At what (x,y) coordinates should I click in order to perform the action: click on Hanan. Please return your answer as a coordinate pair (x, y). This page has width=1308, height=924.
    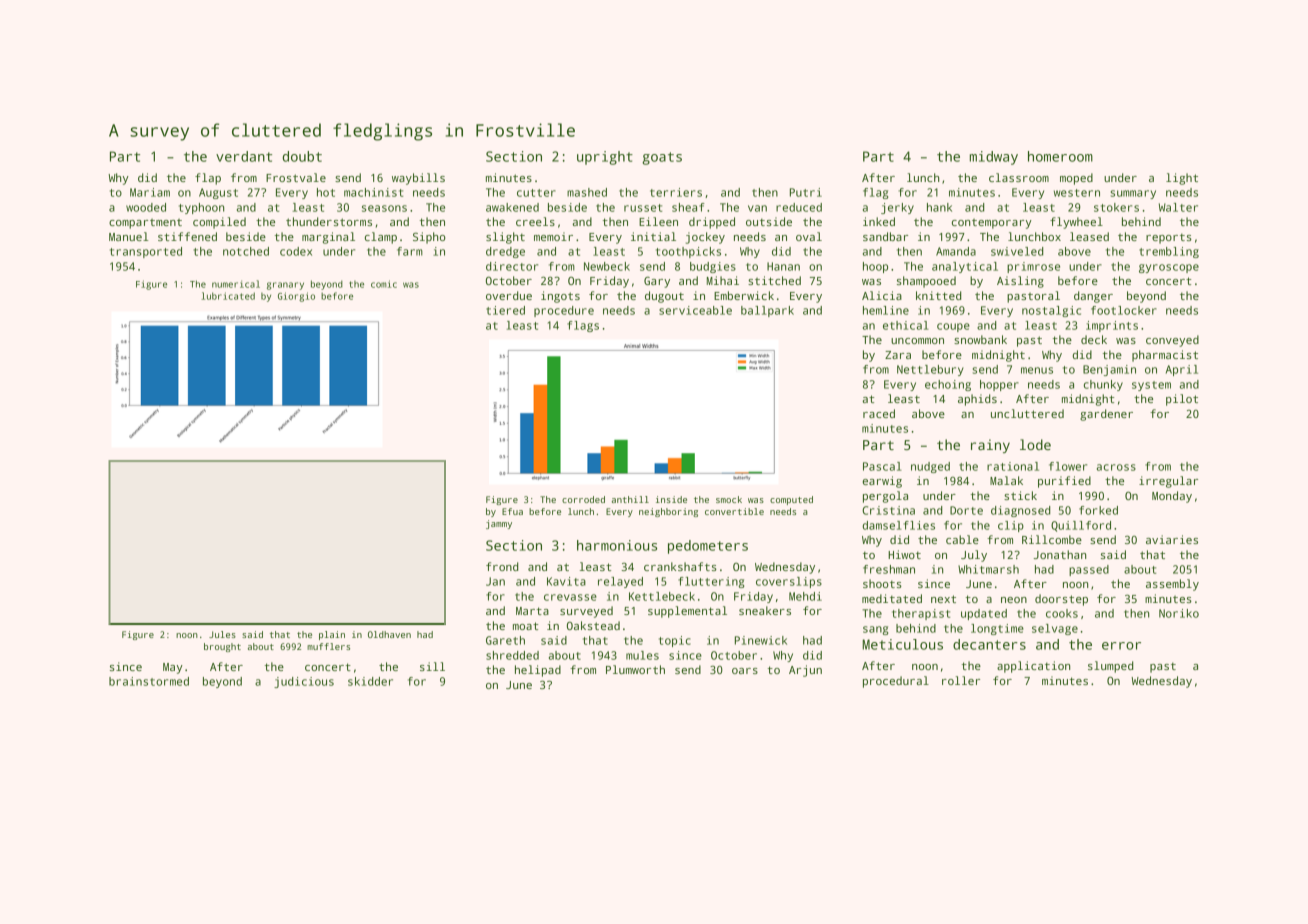
    Looking at the image, I should click on (783, 266).
